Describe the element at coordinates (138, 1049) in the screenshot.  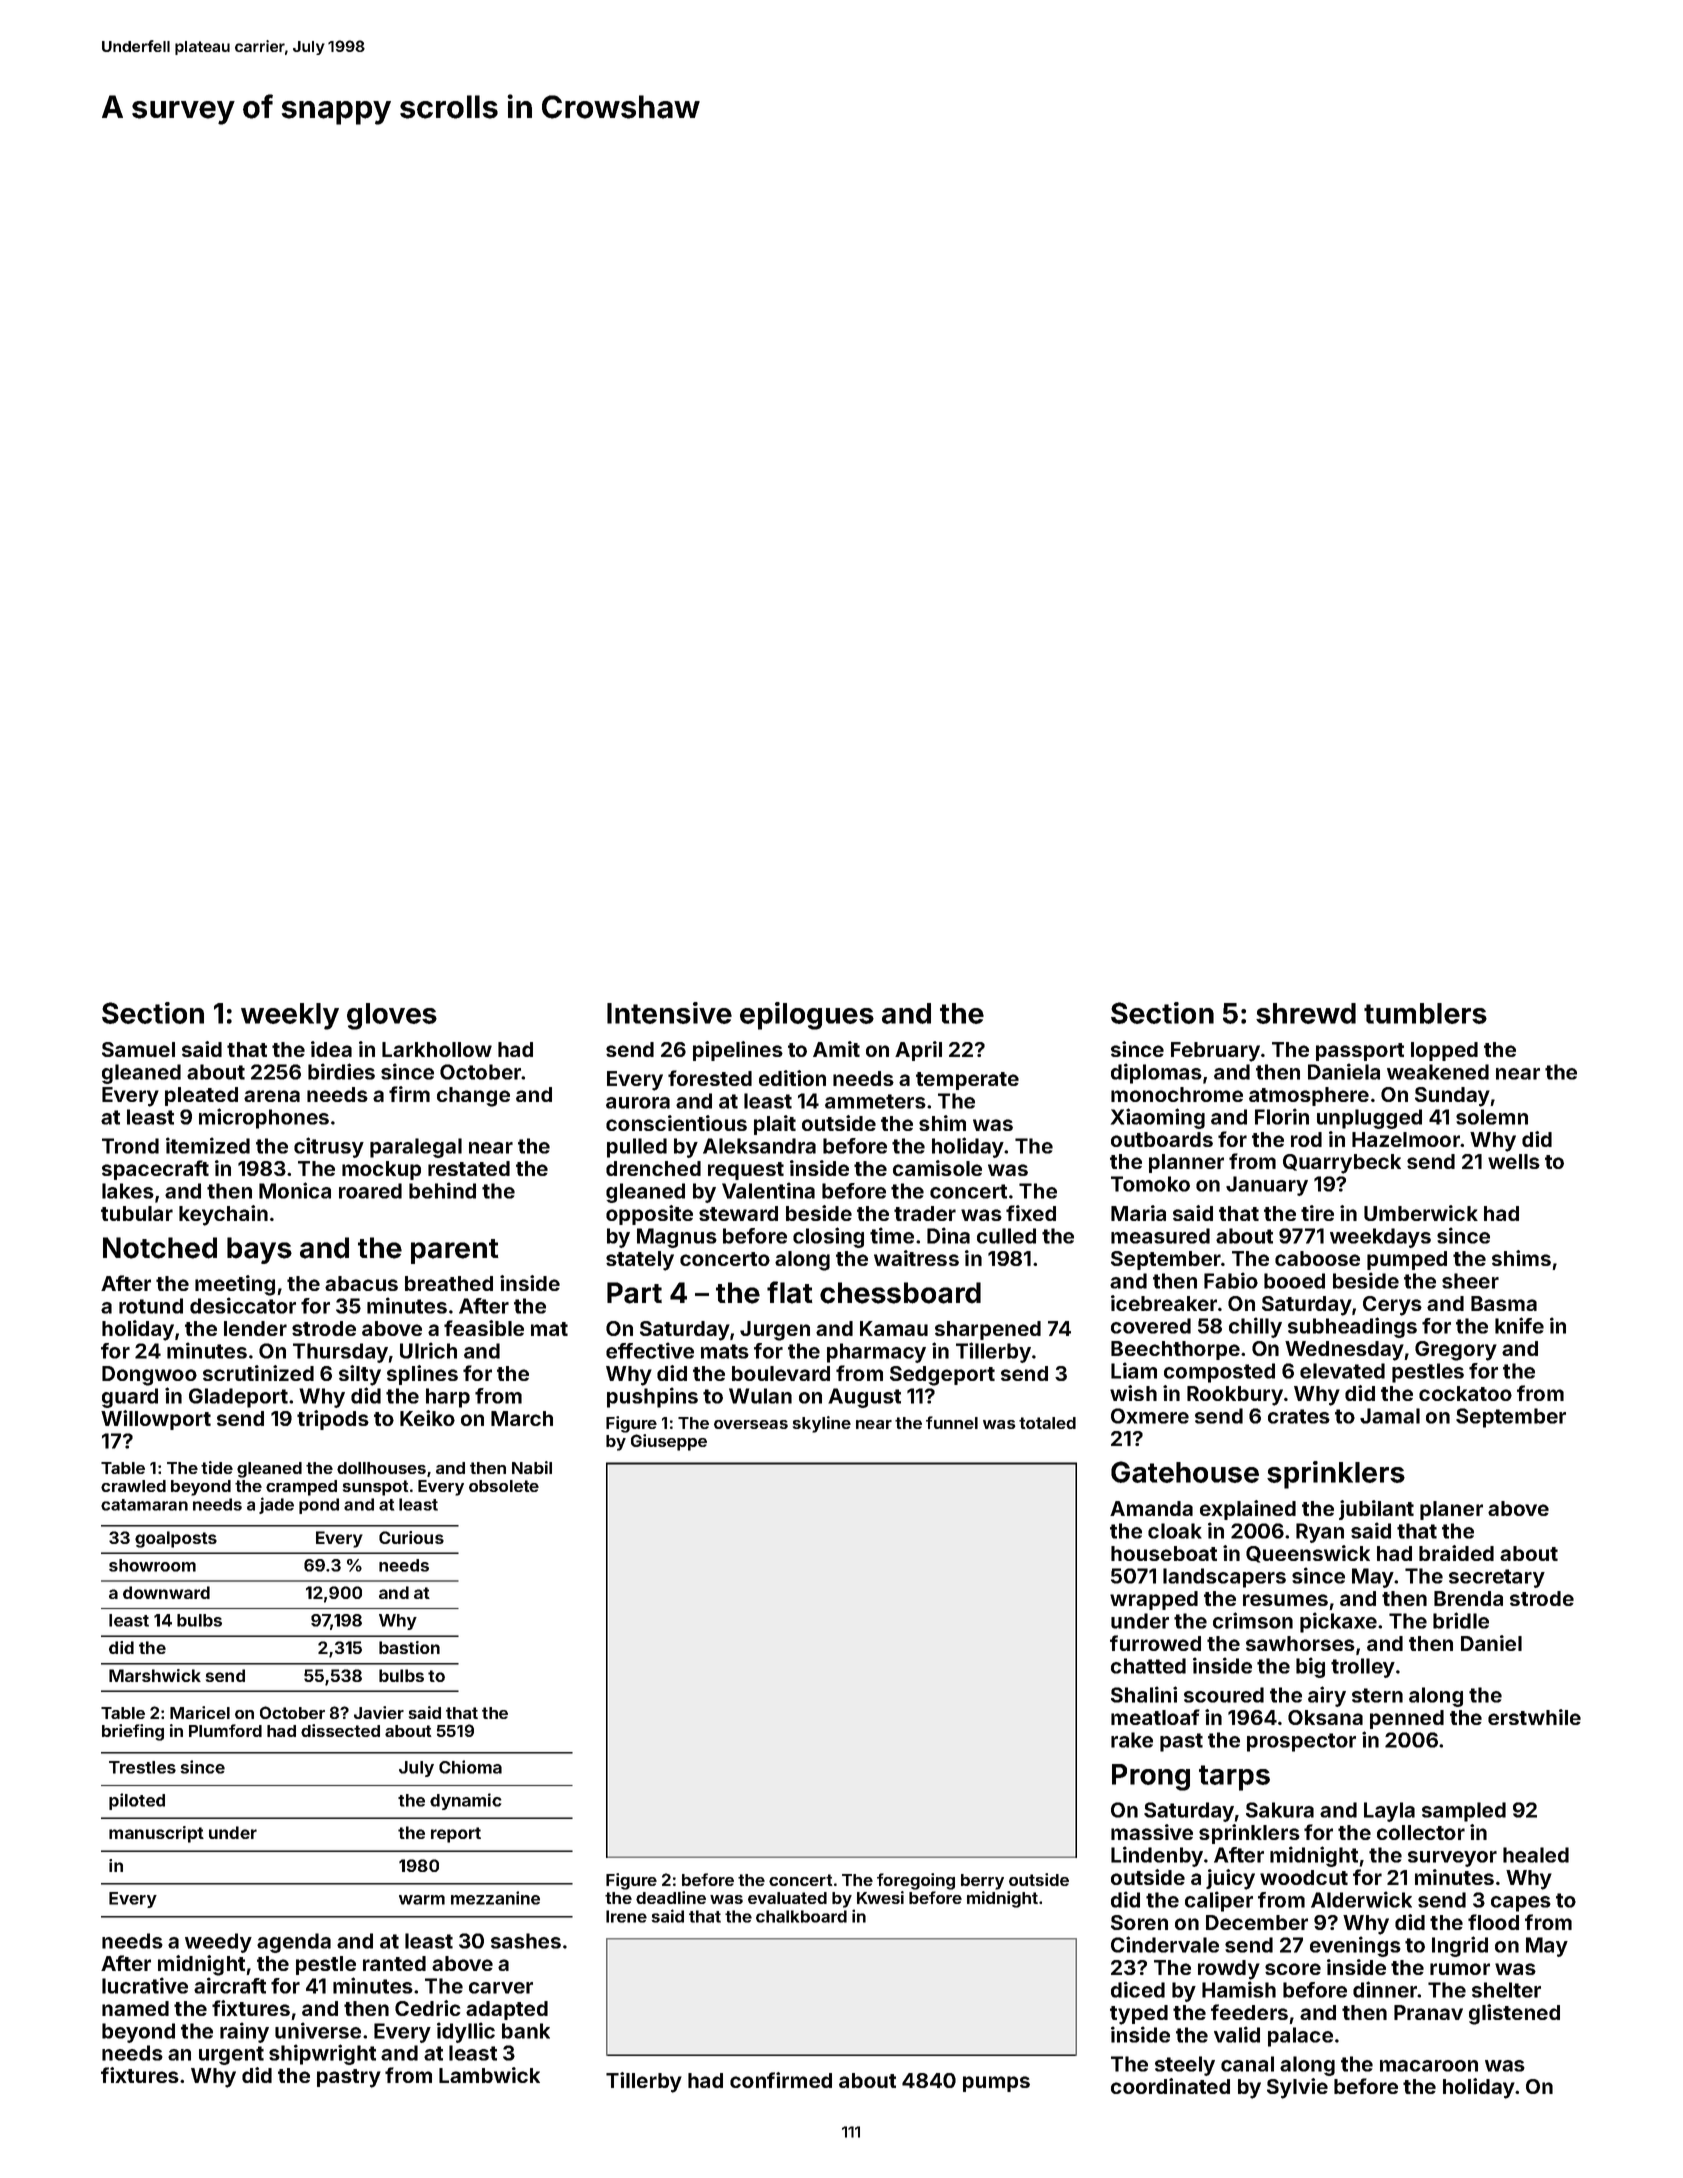
I see `Samuel` at that location.
